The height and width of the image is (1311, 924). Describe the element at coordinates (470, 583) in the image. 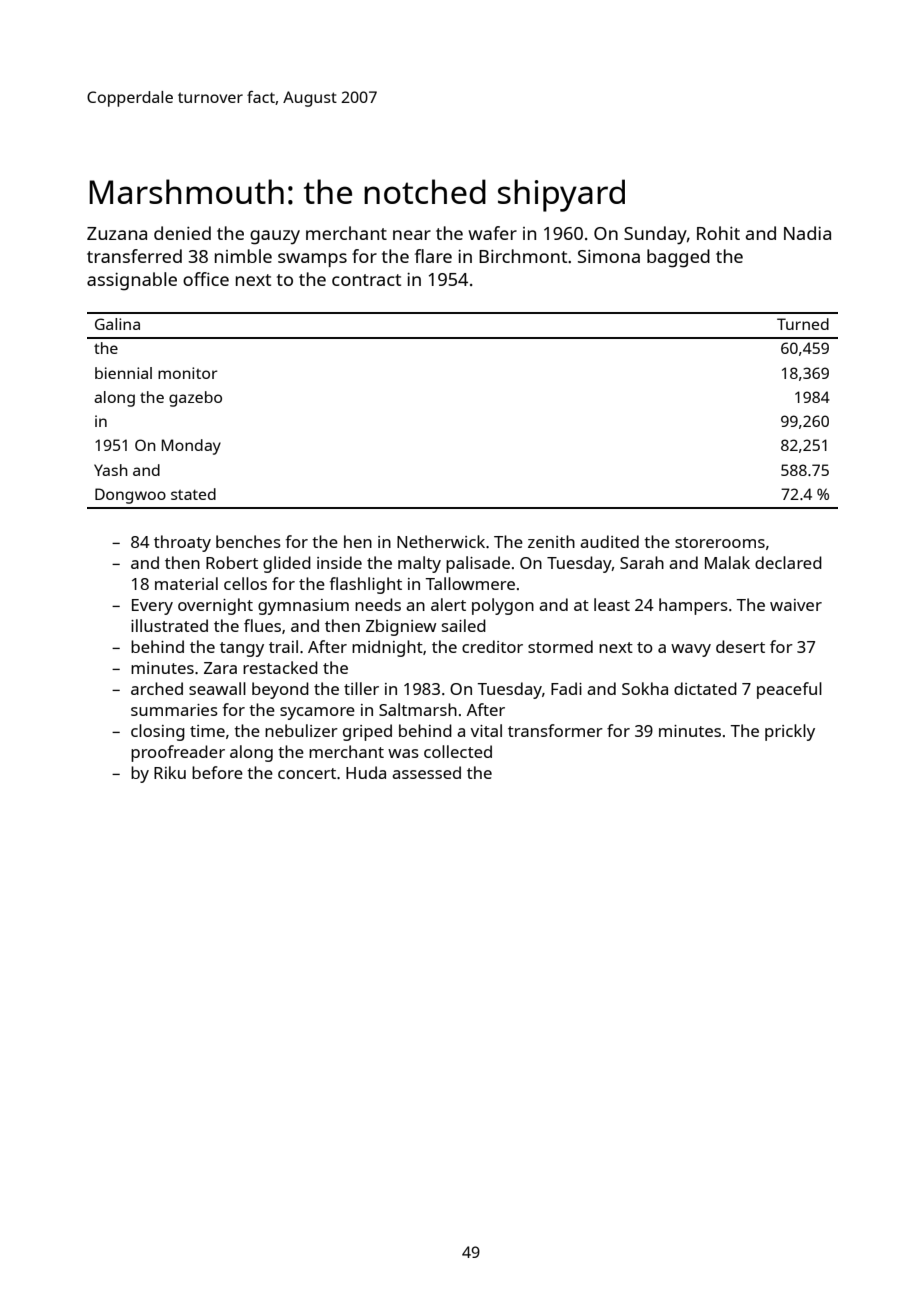

I see `Tallowmere` at that location.
